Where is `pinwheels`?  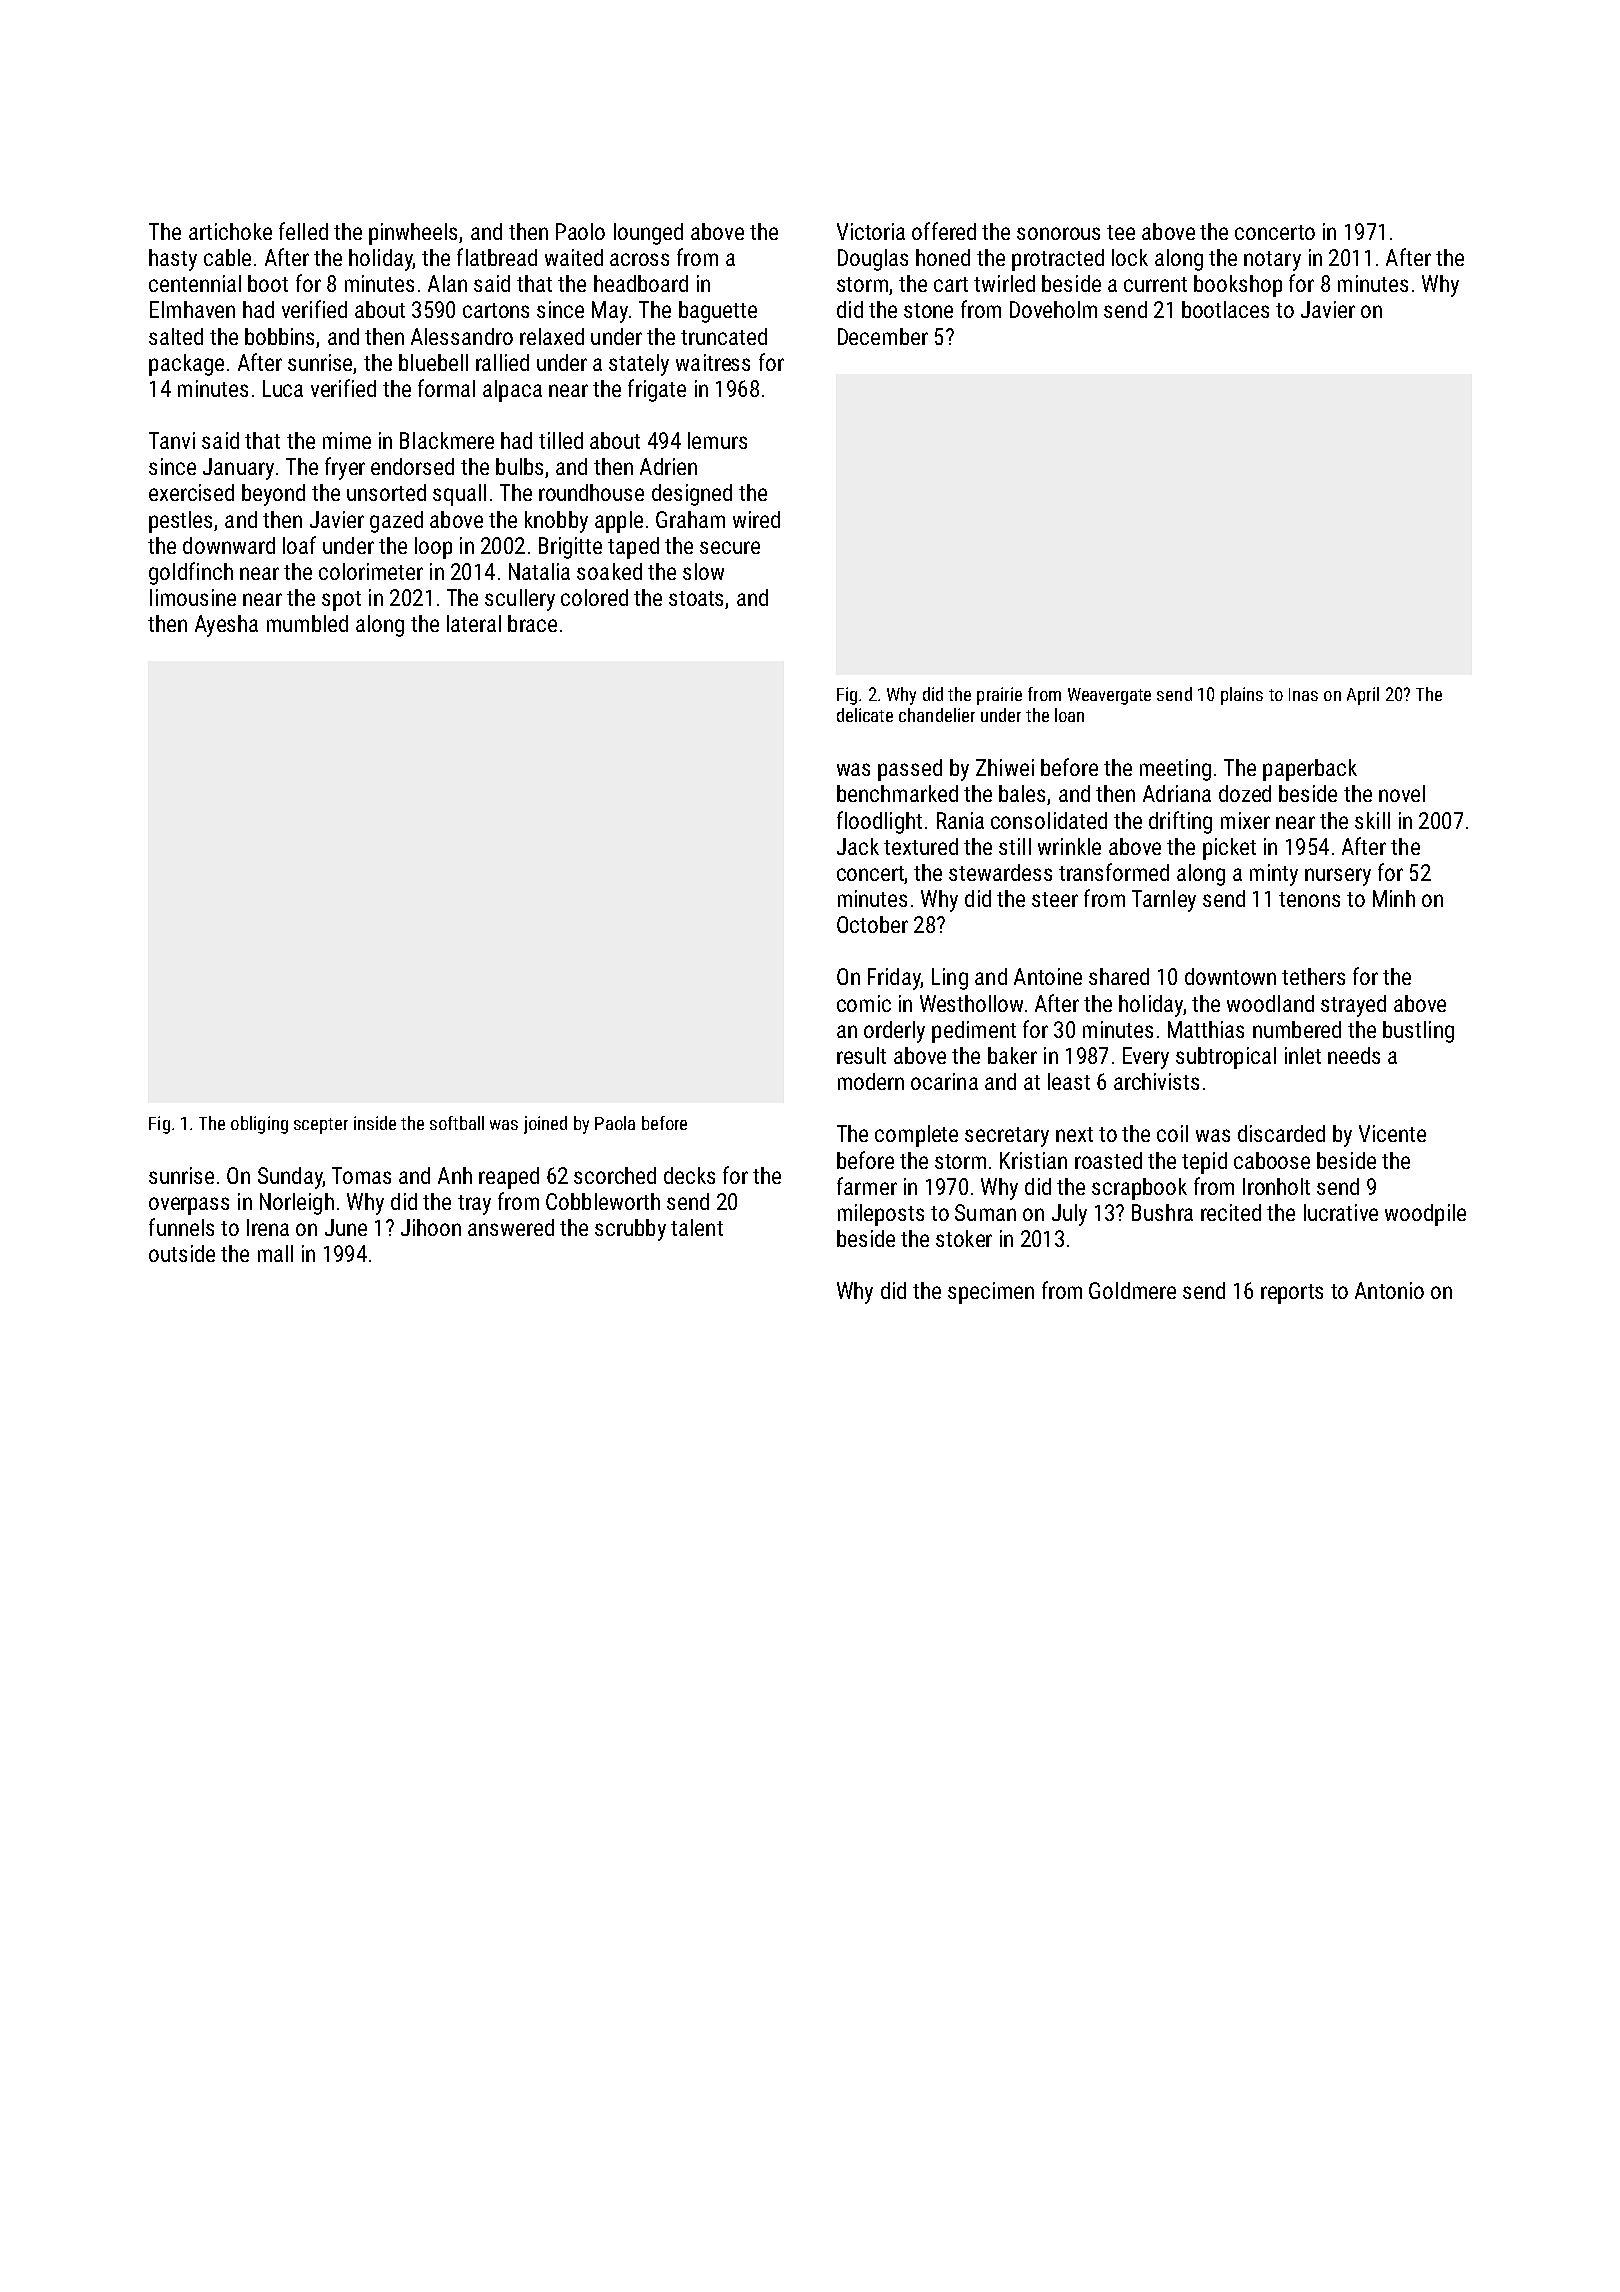 pinwheels is located at coordinates (414, 234).
